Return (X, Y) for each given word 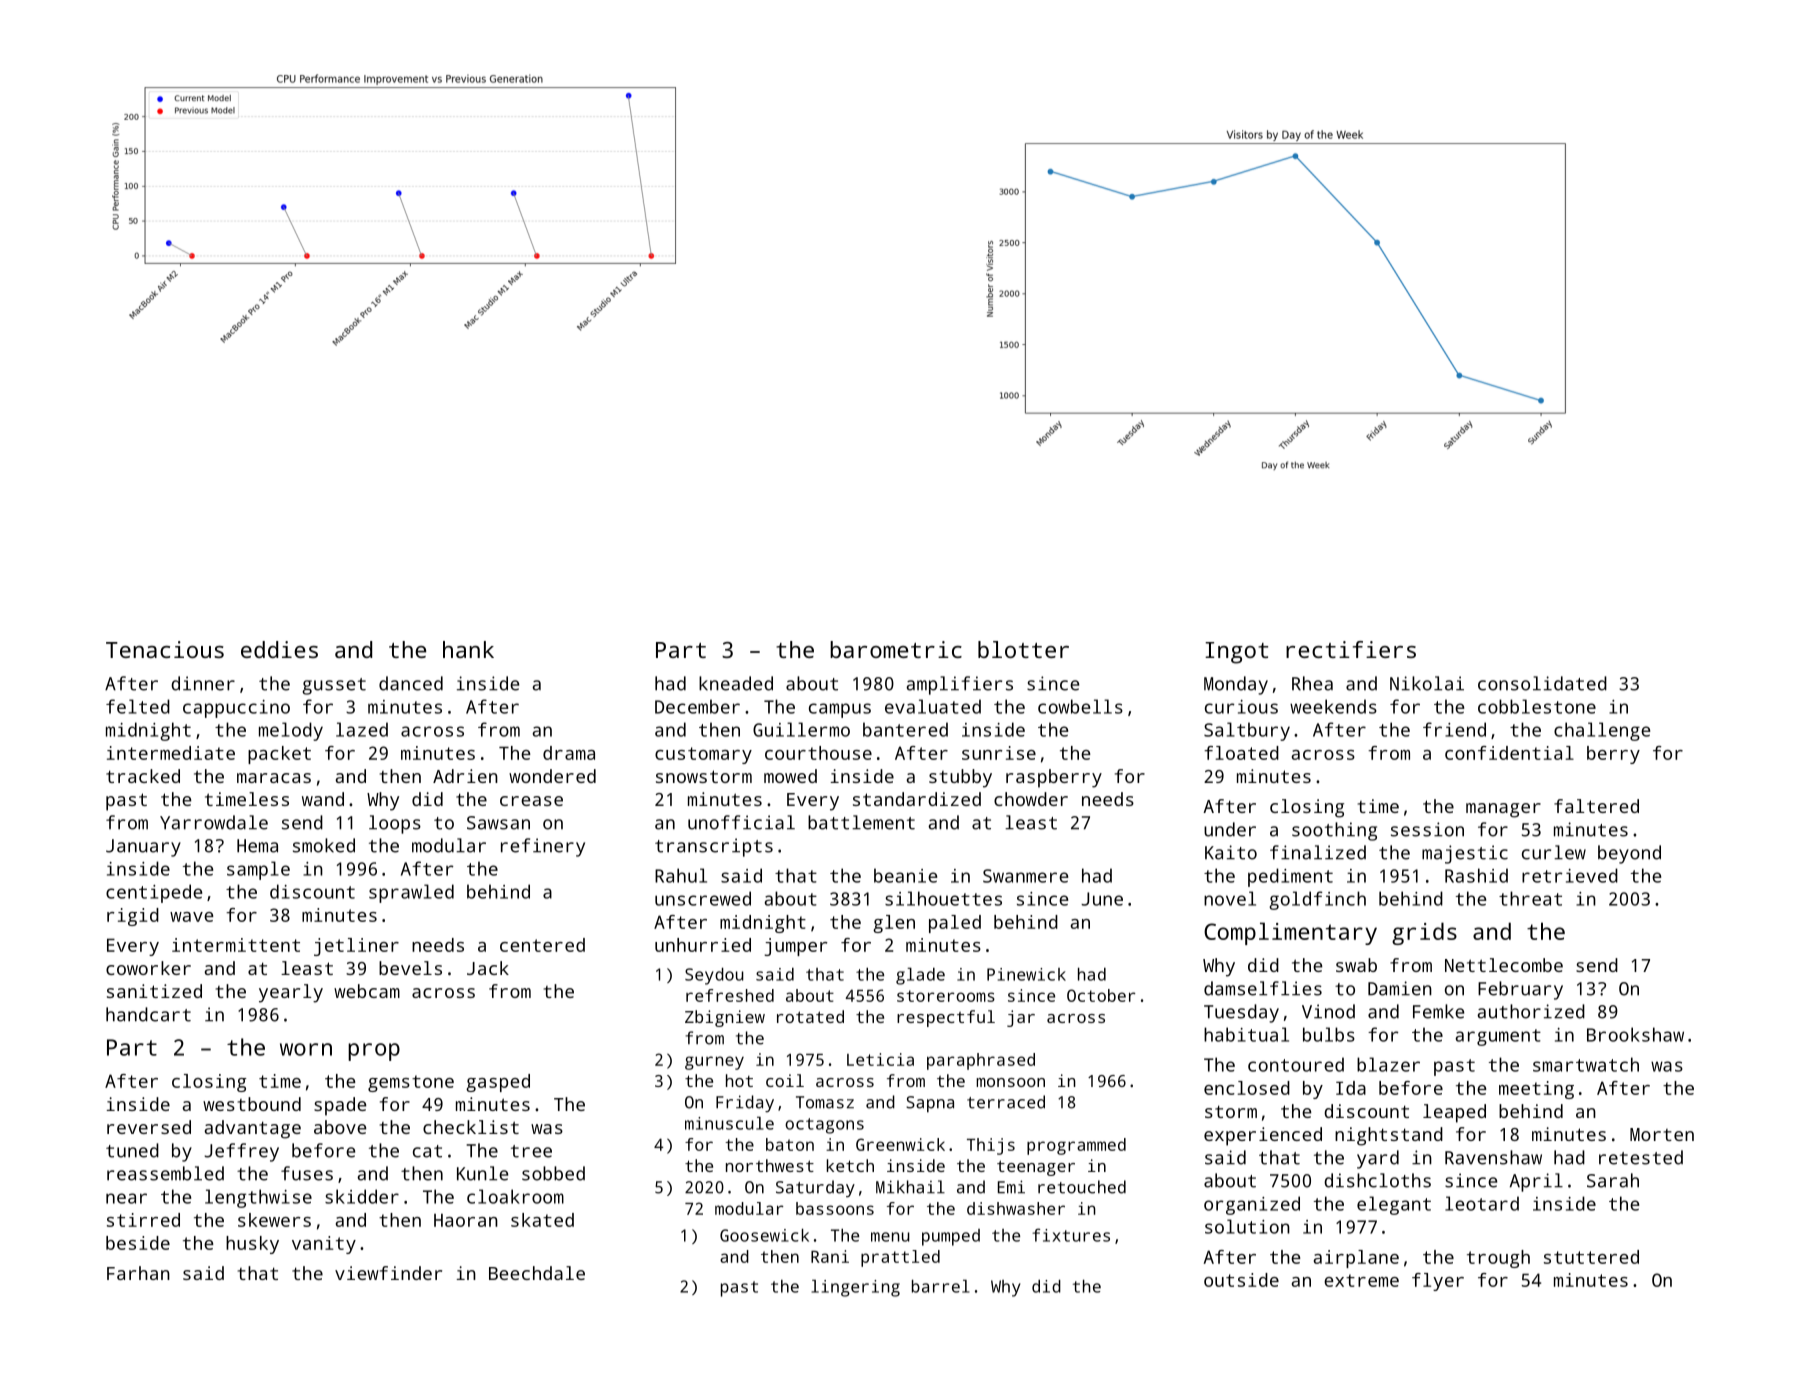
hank (468, 649)
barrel (940, 1286)
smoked (324, 845)
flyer (1438, 1282)
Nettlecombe (1504, 965)
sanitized (154, 991)
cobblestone (1537, 706)
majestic (1465, 854)
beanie (905, 875)
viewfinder (388, 1273)
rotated (810, 1016)
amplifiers (959, 685)
